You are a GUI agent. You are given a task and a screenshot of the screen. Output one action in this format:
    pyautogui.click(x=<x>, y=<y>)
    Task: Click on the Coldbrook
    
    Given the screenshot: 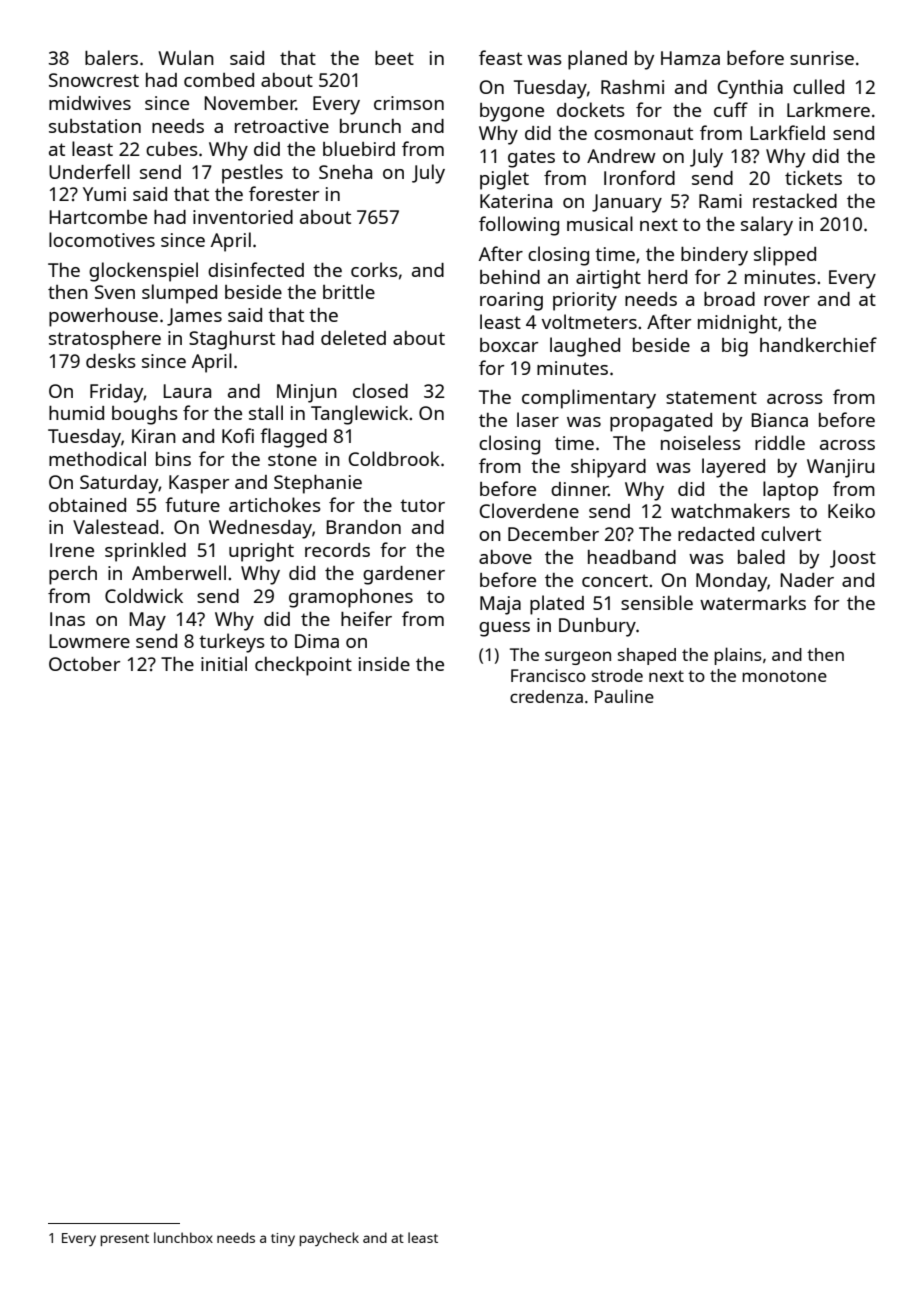 What is the action you would take?
    pyautogui.click(x=394, y=458)
